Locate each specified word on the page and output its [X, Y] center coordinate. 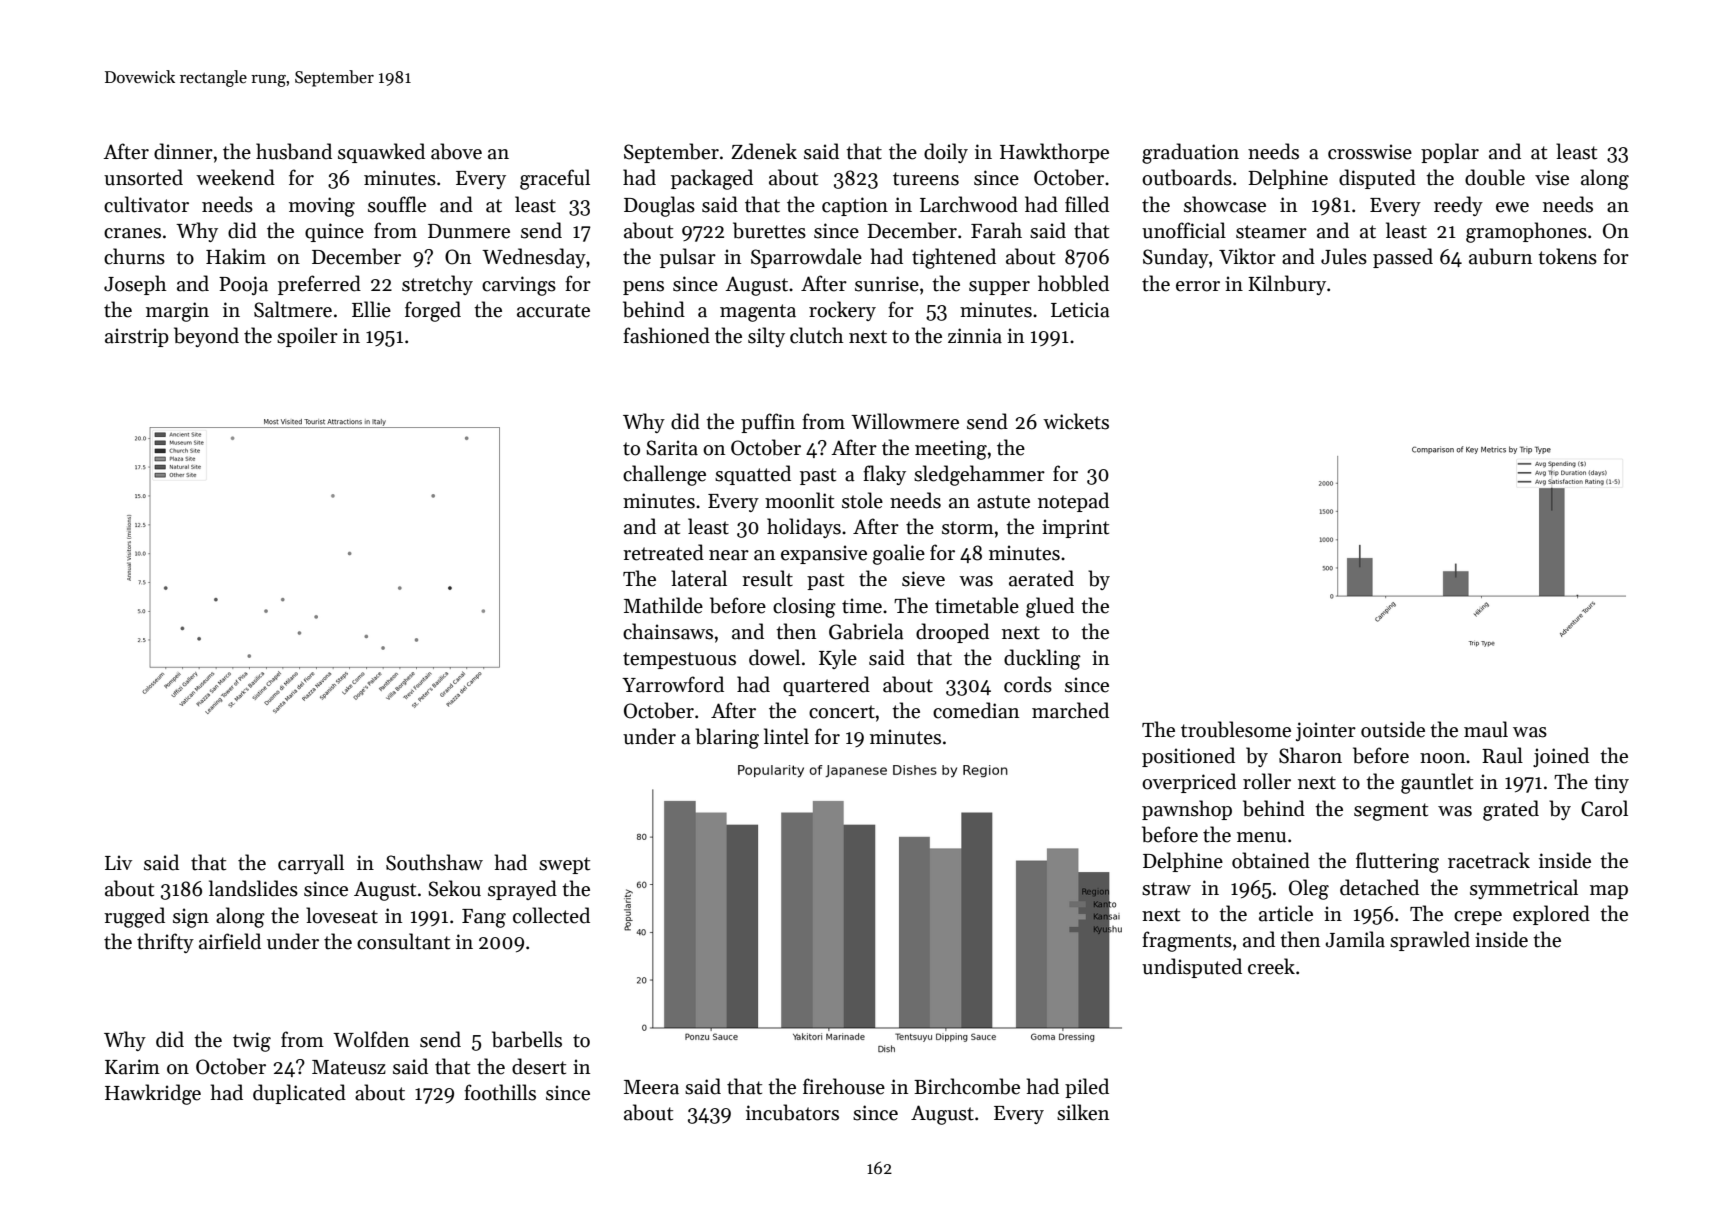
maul [1486, 729]
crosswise [1370, 152]
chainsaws [668, 631]
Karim [132, 1067]
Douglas [659, 206]
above [456, 151]
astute [1003, 502]
